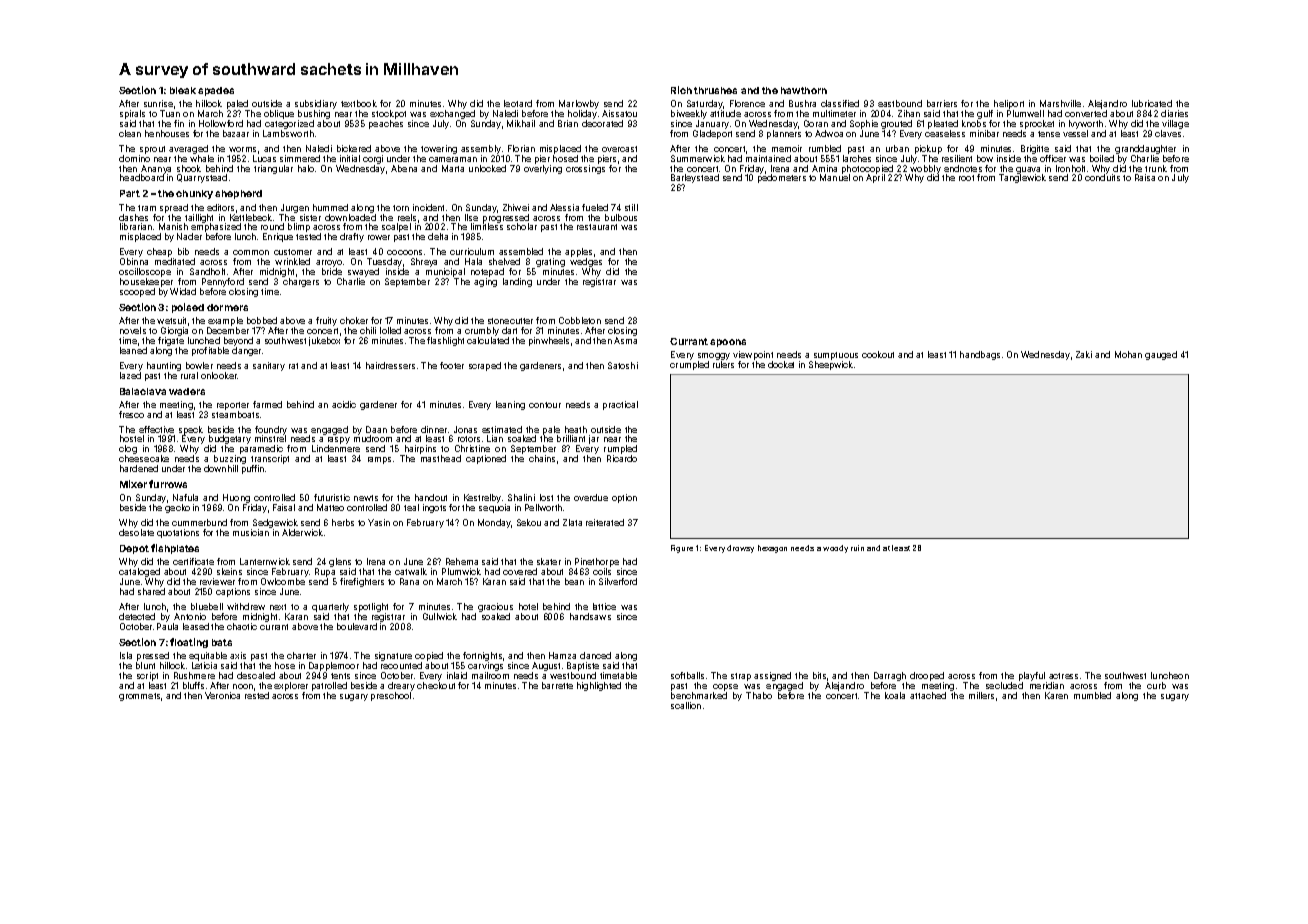 This screenshot has height=924, width=1308. I want to click on hotel, so click(528, 606).
